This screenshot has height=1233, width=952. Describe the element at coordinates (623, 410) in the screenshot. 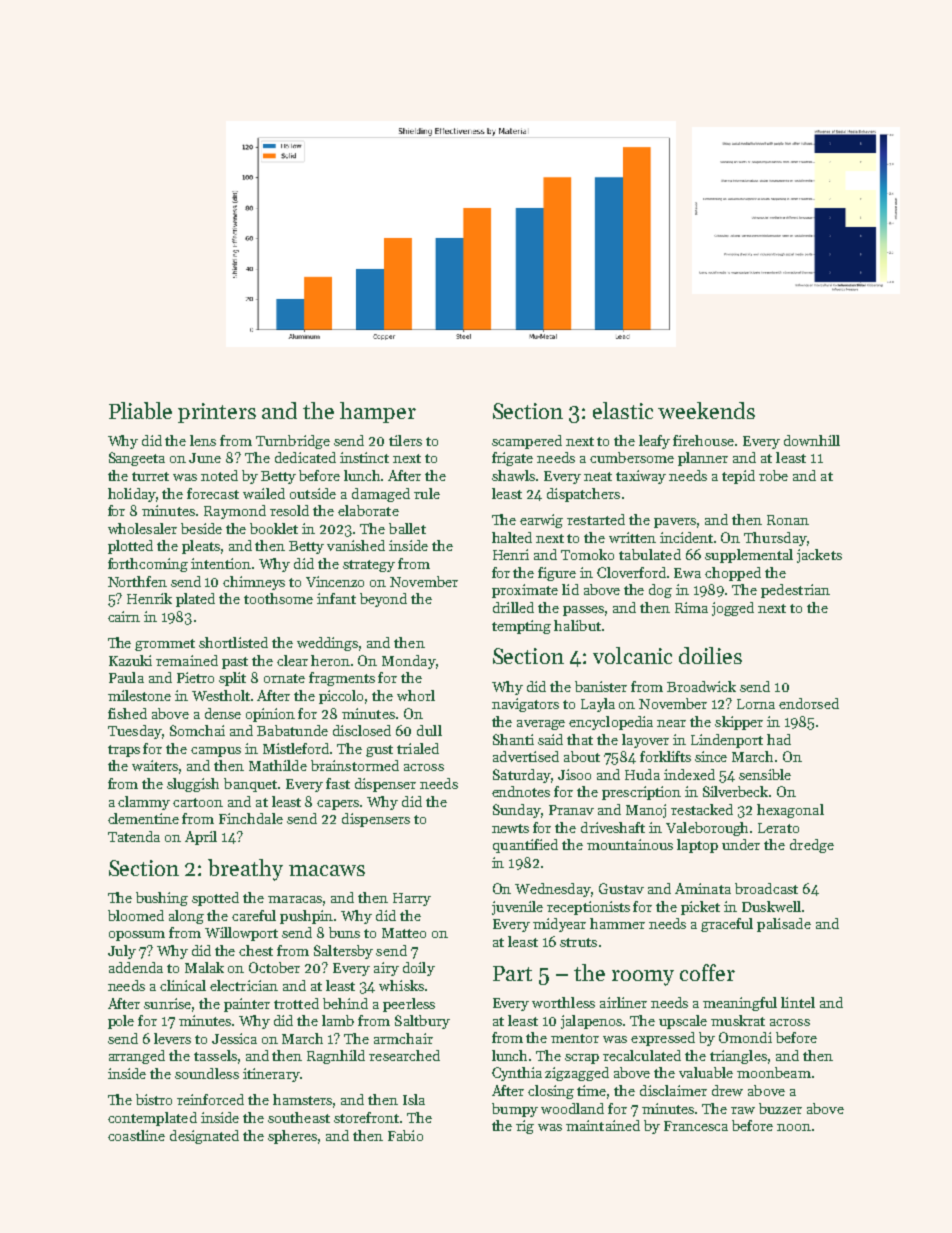

I see `elastic` at that location.
